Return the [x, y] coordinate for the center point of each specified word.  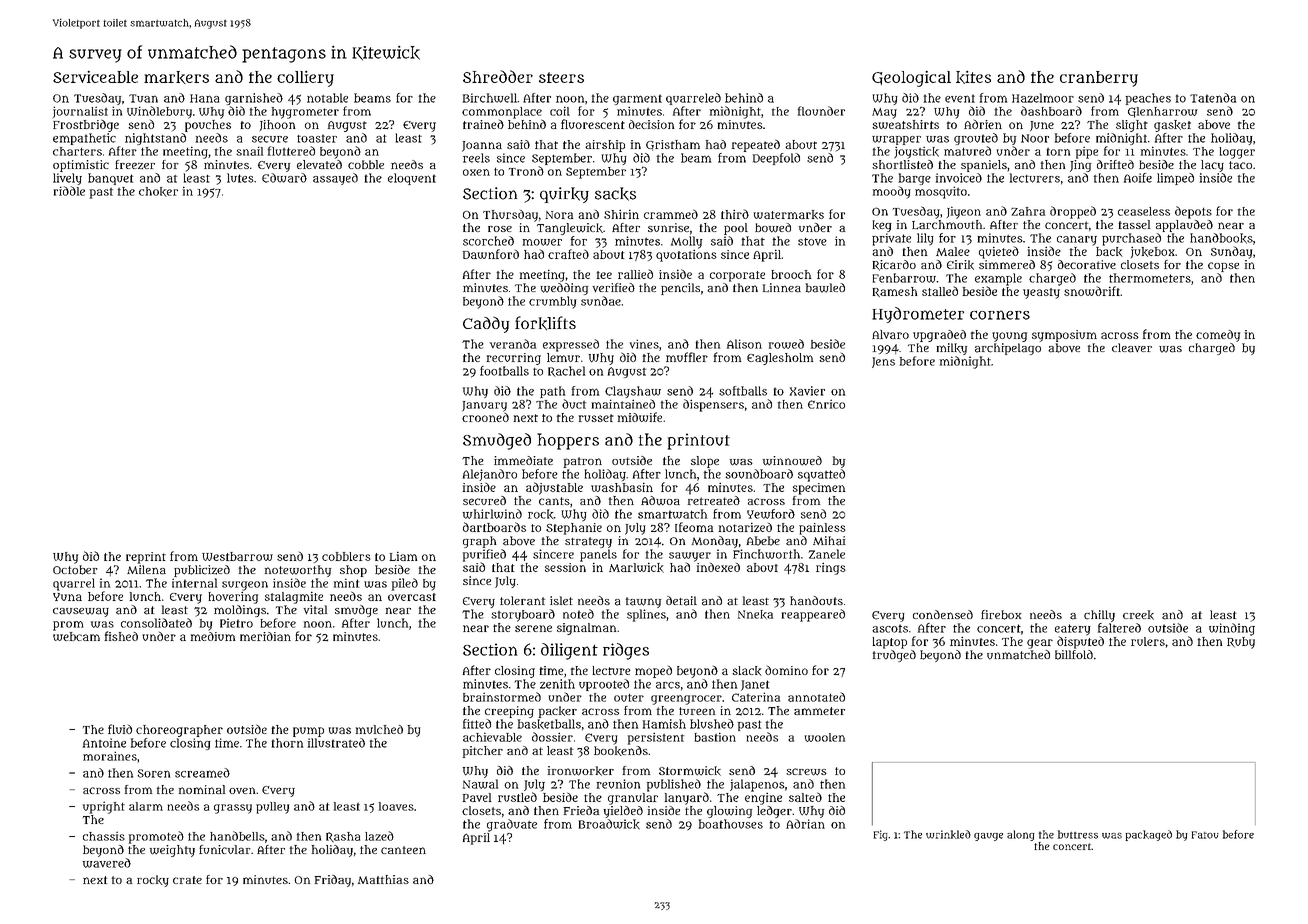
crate [187, 880]
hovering [233, 598]
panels [598, 555]
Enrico [826, 404]
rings [831, 568]
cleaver [1132, 348]
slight [1132, 126]
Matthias [383, 879]
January [484, 406]
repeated [756, 145]
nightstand [155, 139]
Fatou [1205, 835]
